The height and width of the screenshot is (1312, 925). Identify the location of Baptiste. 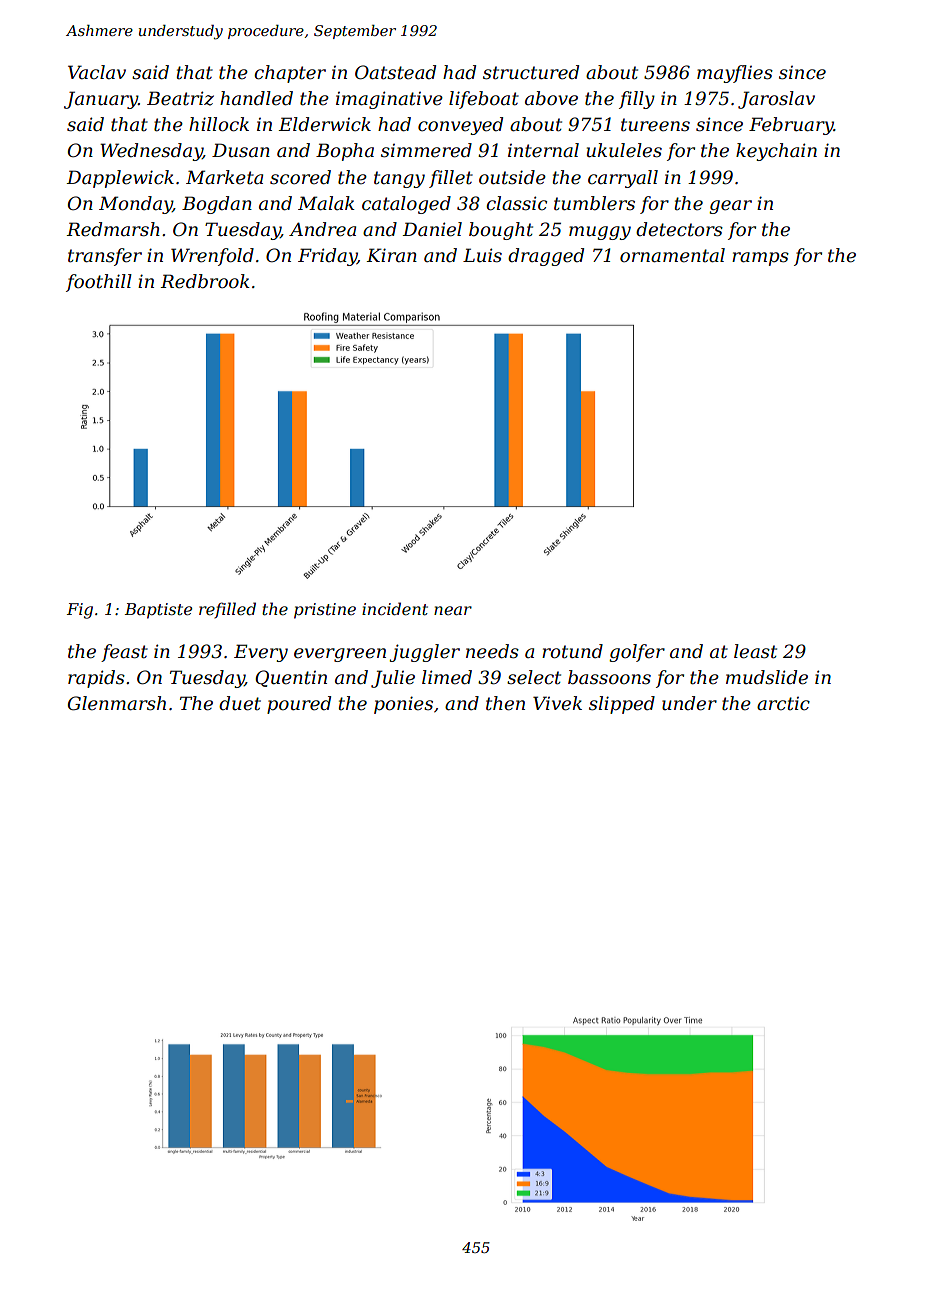
(158, 611).
